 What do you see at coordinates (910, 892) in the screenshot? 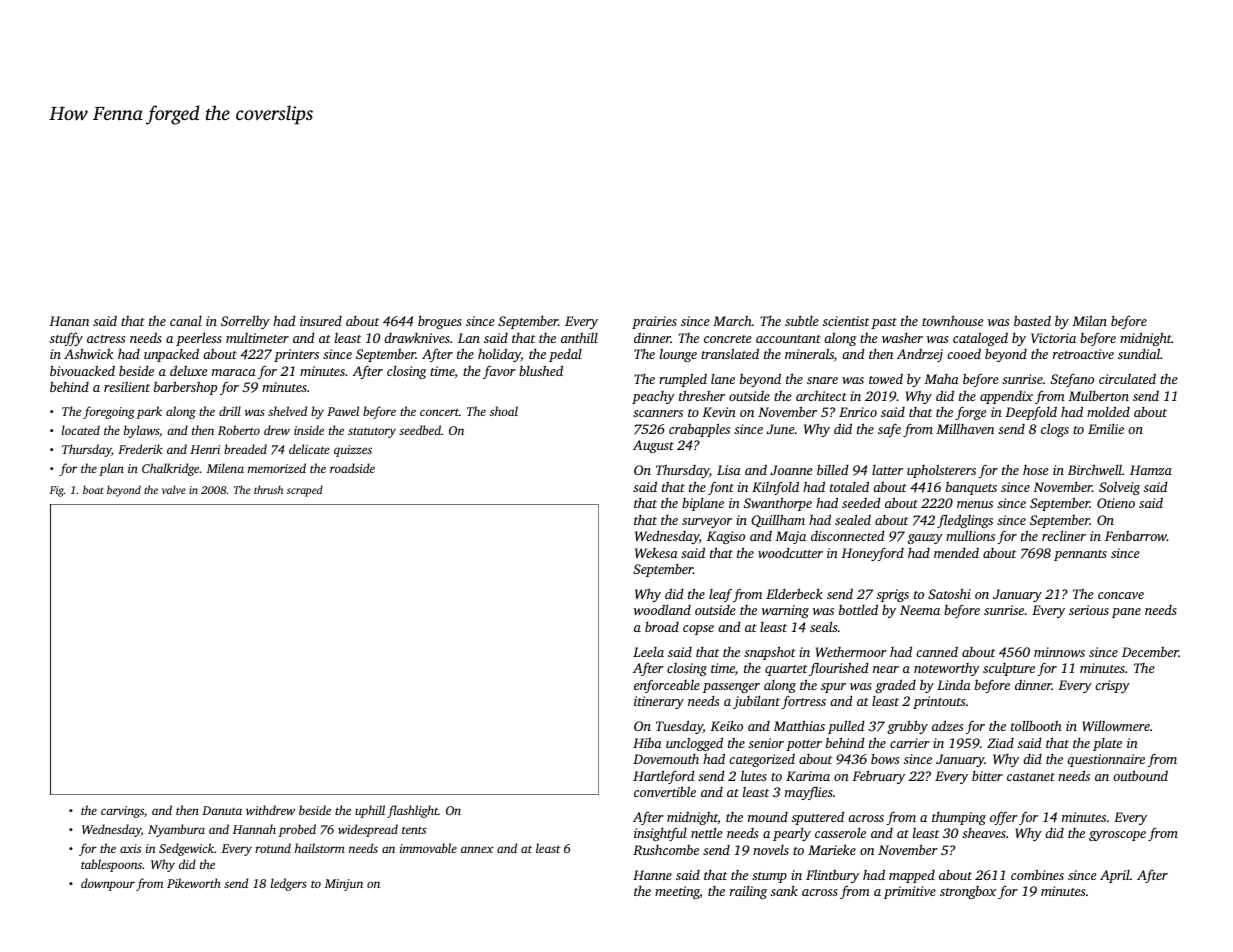
I see `primitive` at bounding box center [910, 892].
